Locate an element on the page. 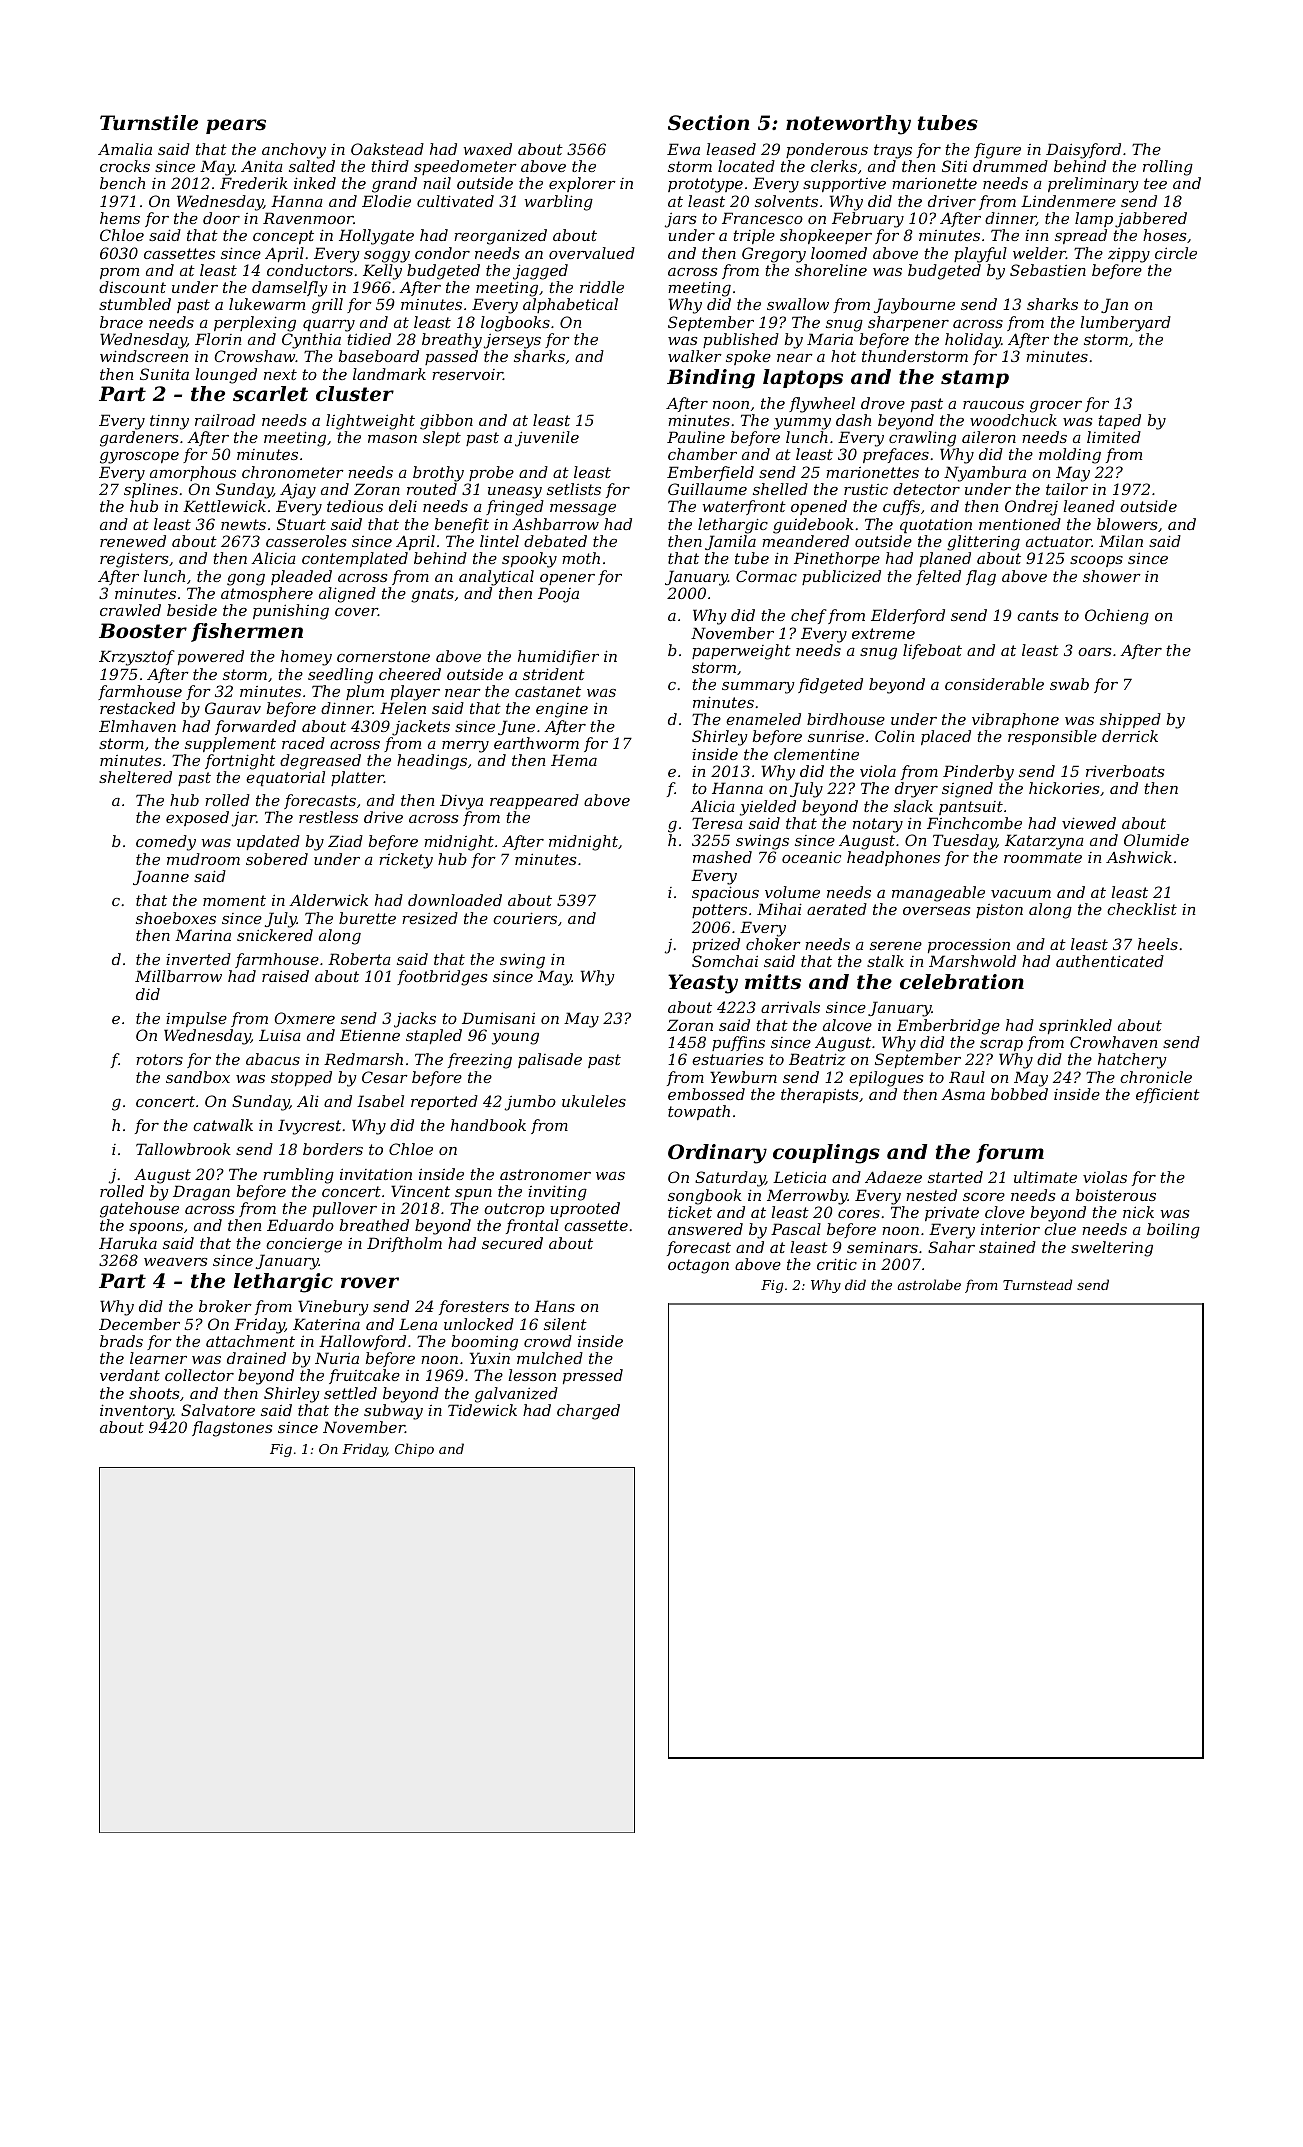  manageable is located at coordinates (938, 894).
